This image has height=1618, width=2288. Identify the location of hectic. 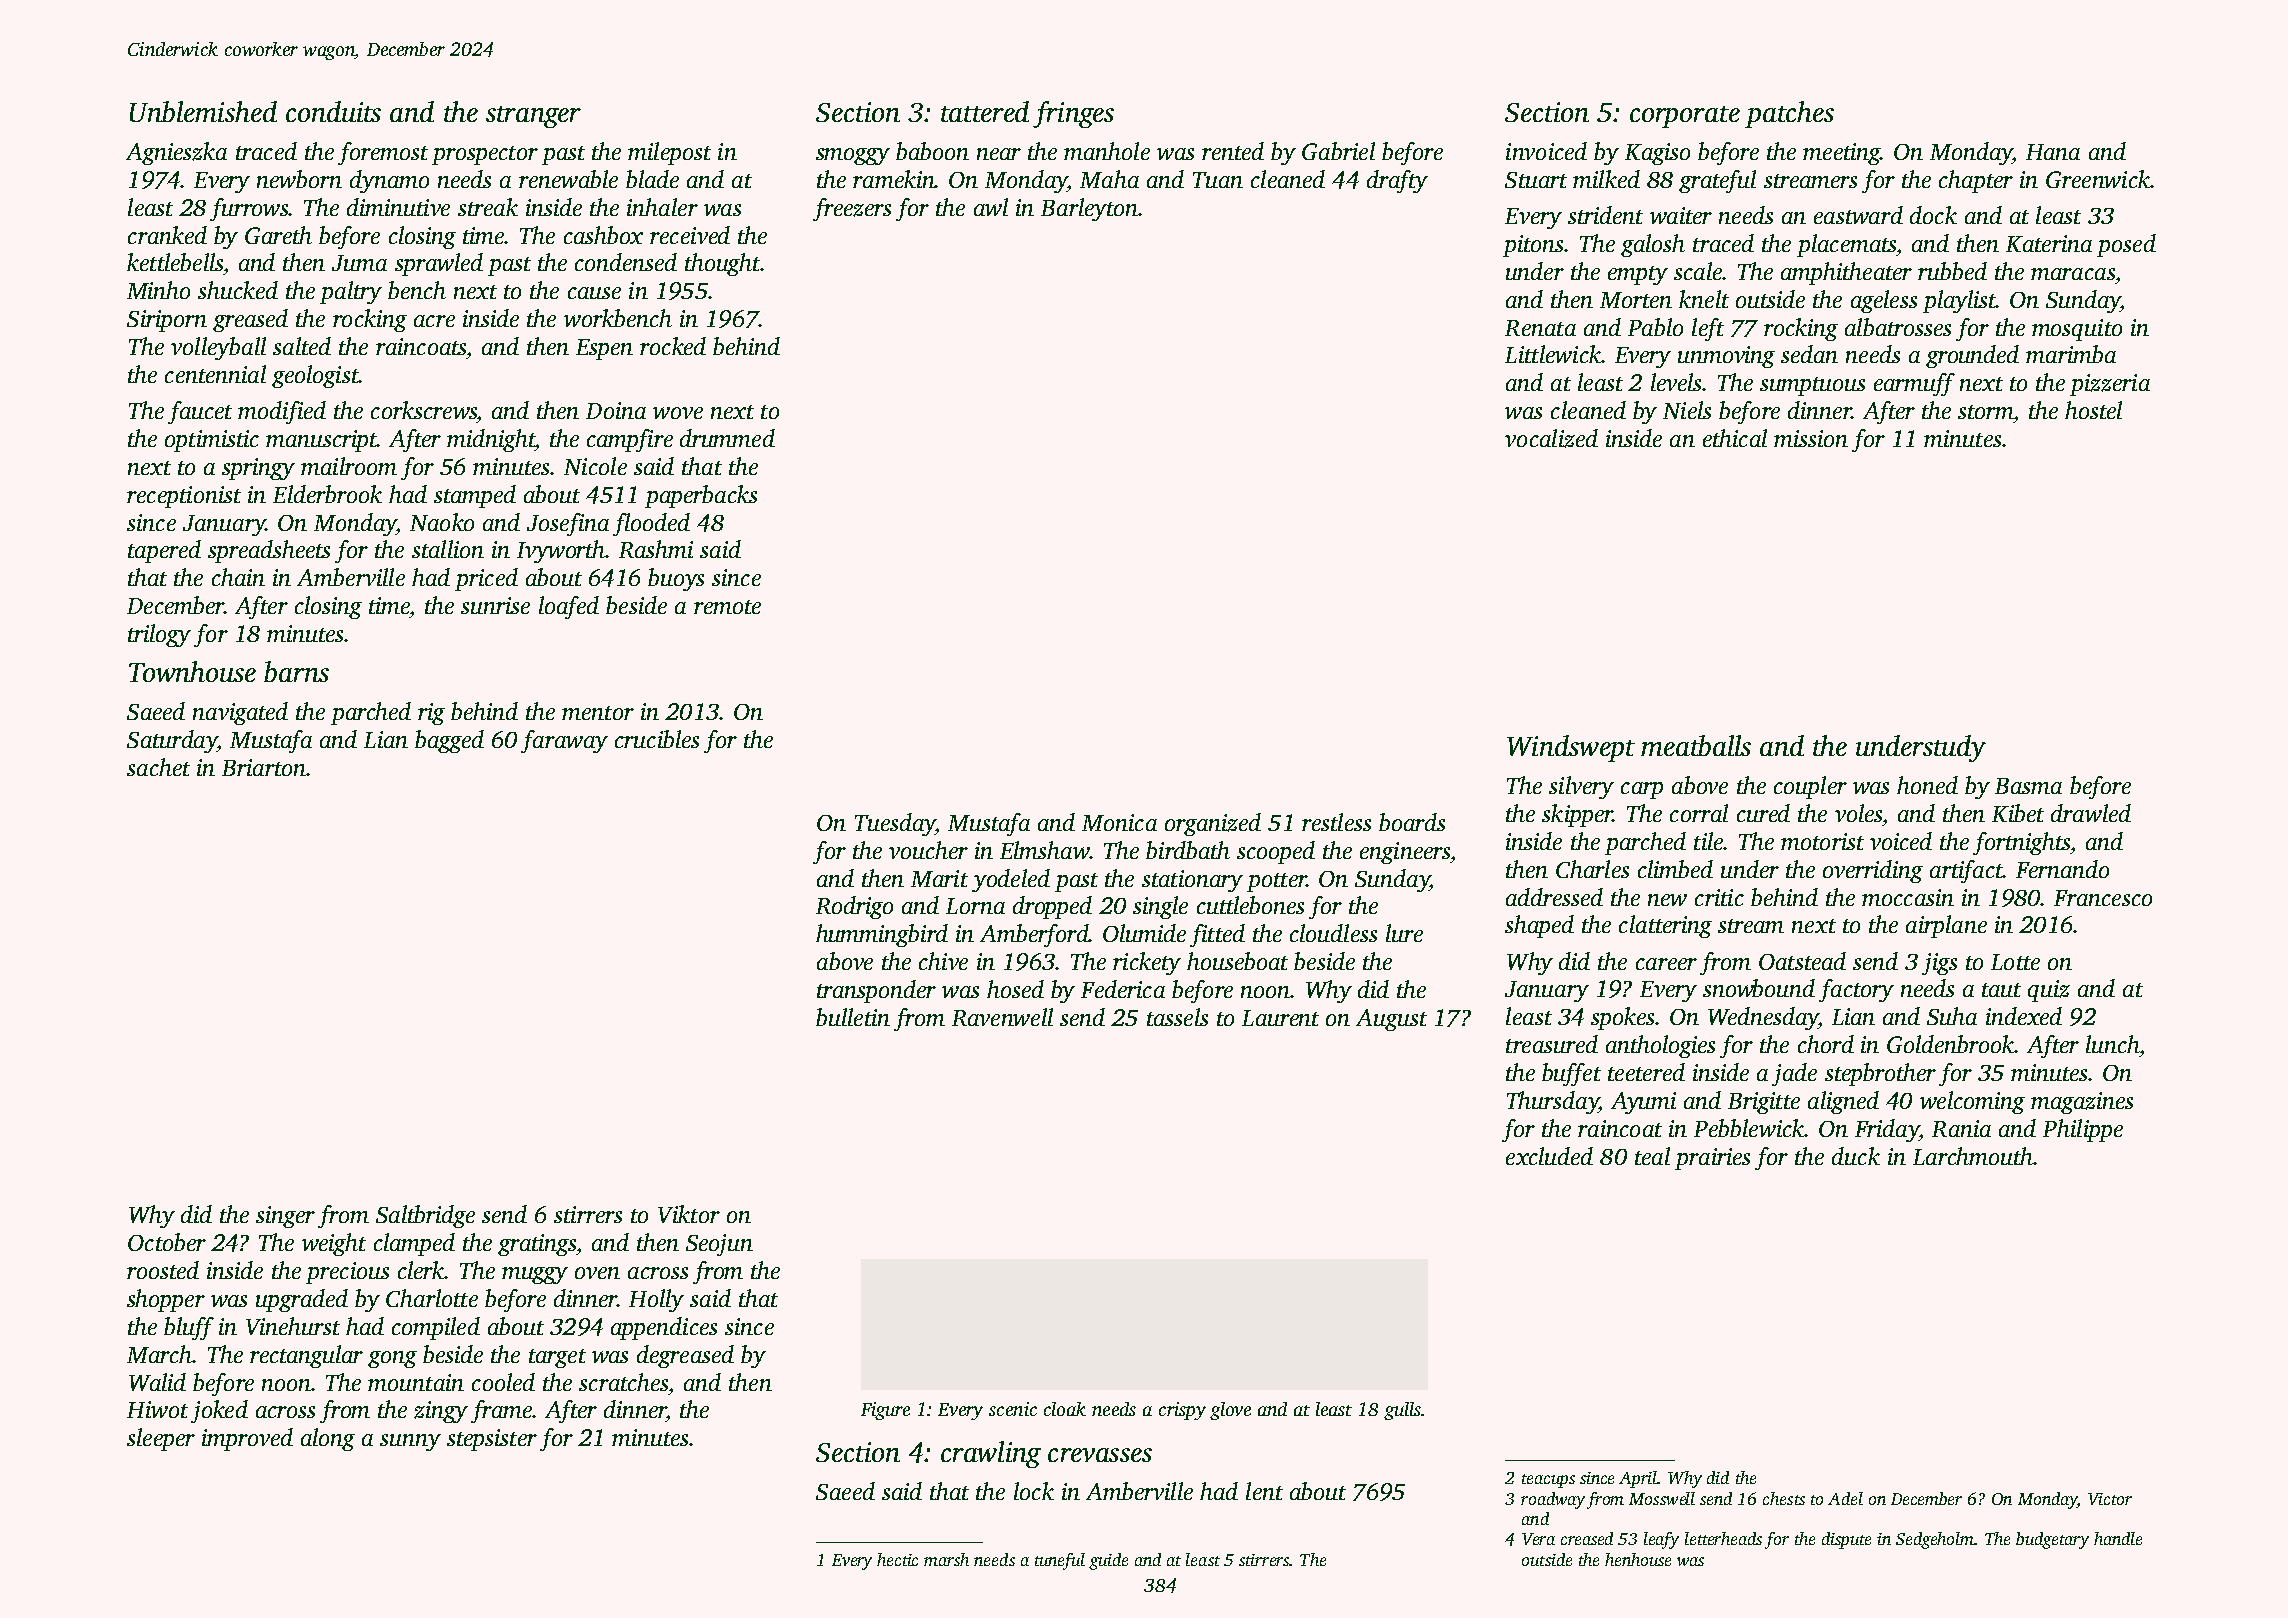
(897, 1559).
